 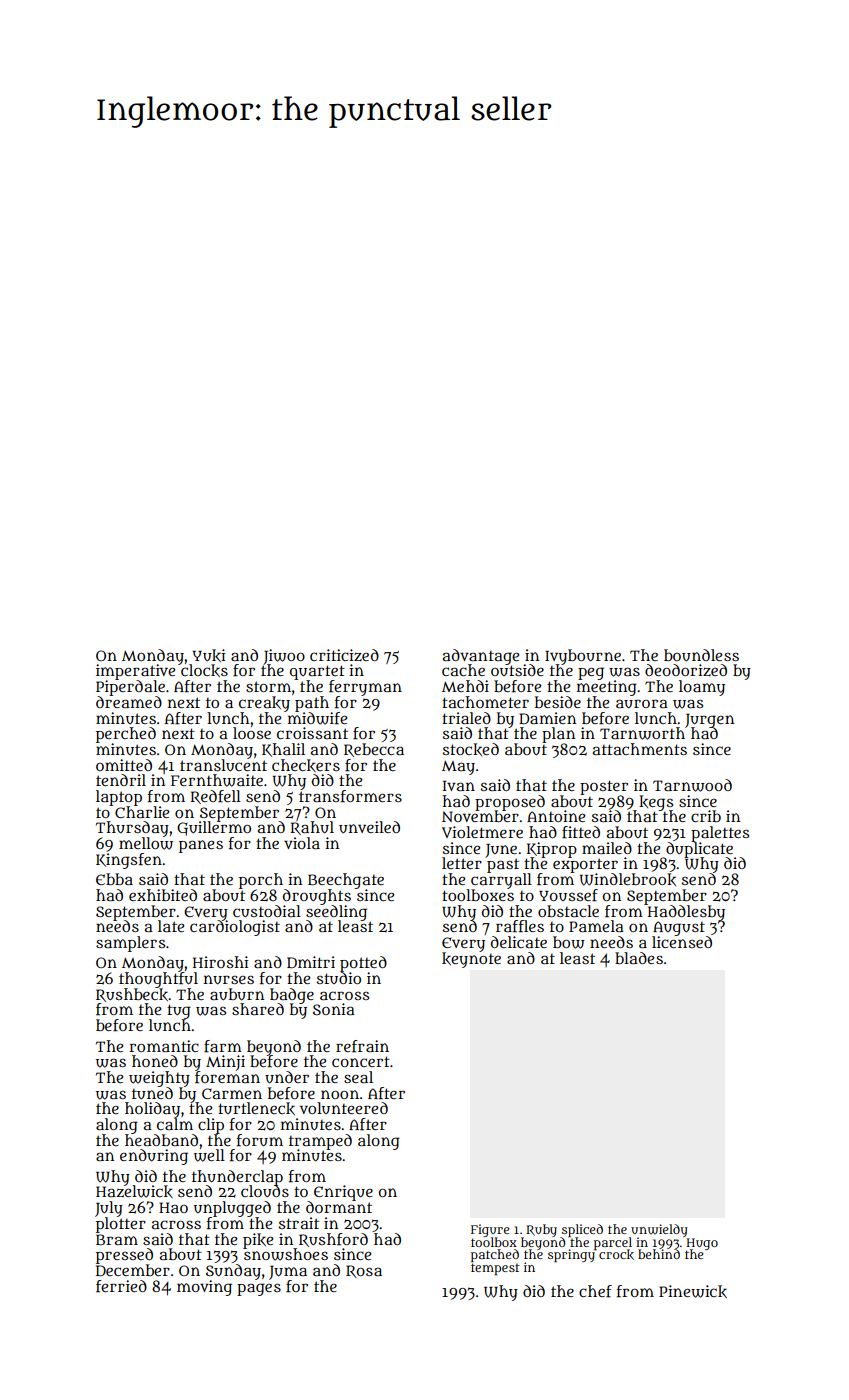 I want to click on Rushford, so click(x=333, y=1240).
